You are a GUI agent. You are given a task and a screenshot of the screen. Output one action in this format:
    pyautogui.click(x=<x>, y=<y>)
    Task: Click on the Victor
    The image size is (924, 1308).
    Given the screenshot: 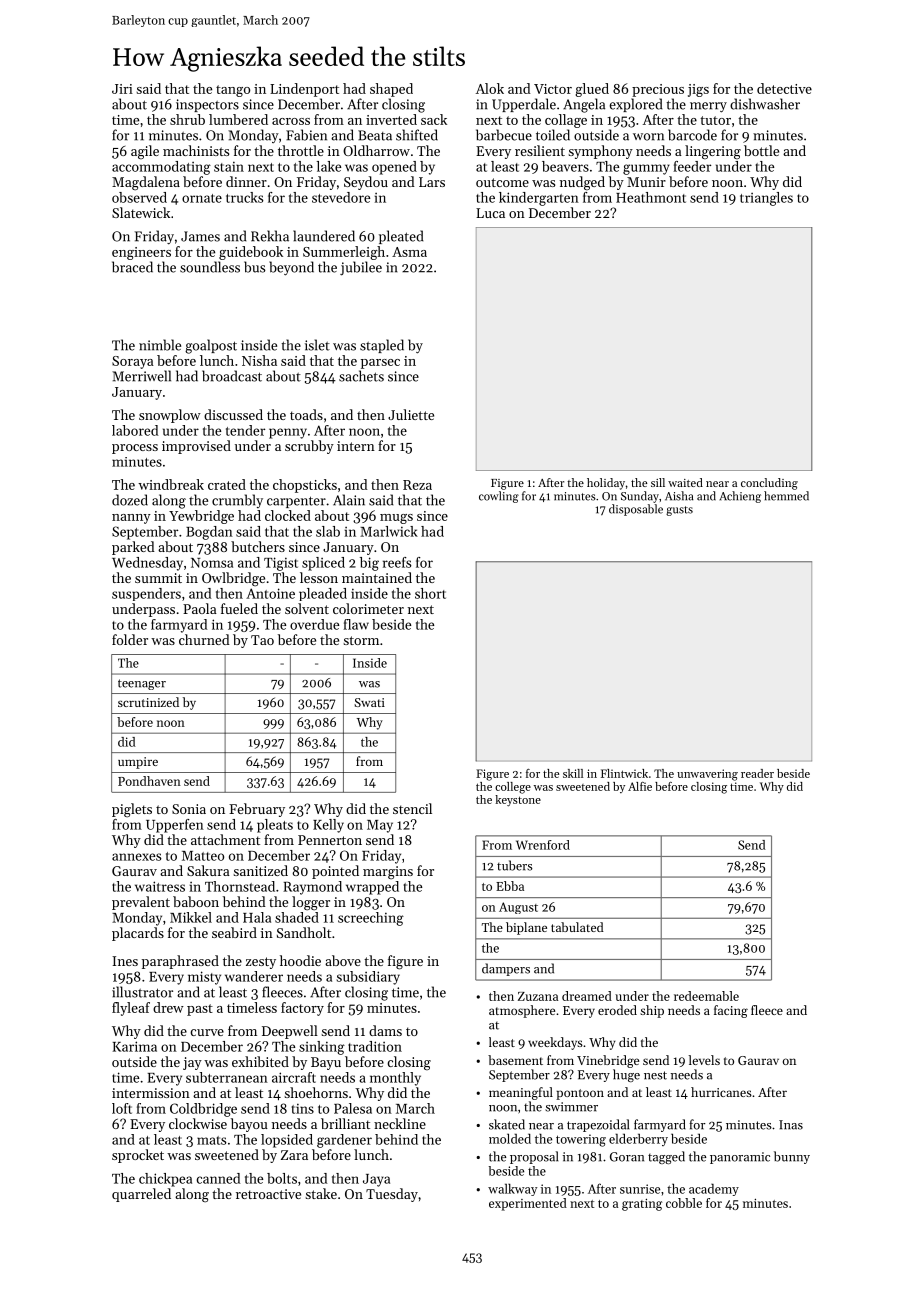 What is the action you would take?
    pyautogui.click(x=553, y=89)
